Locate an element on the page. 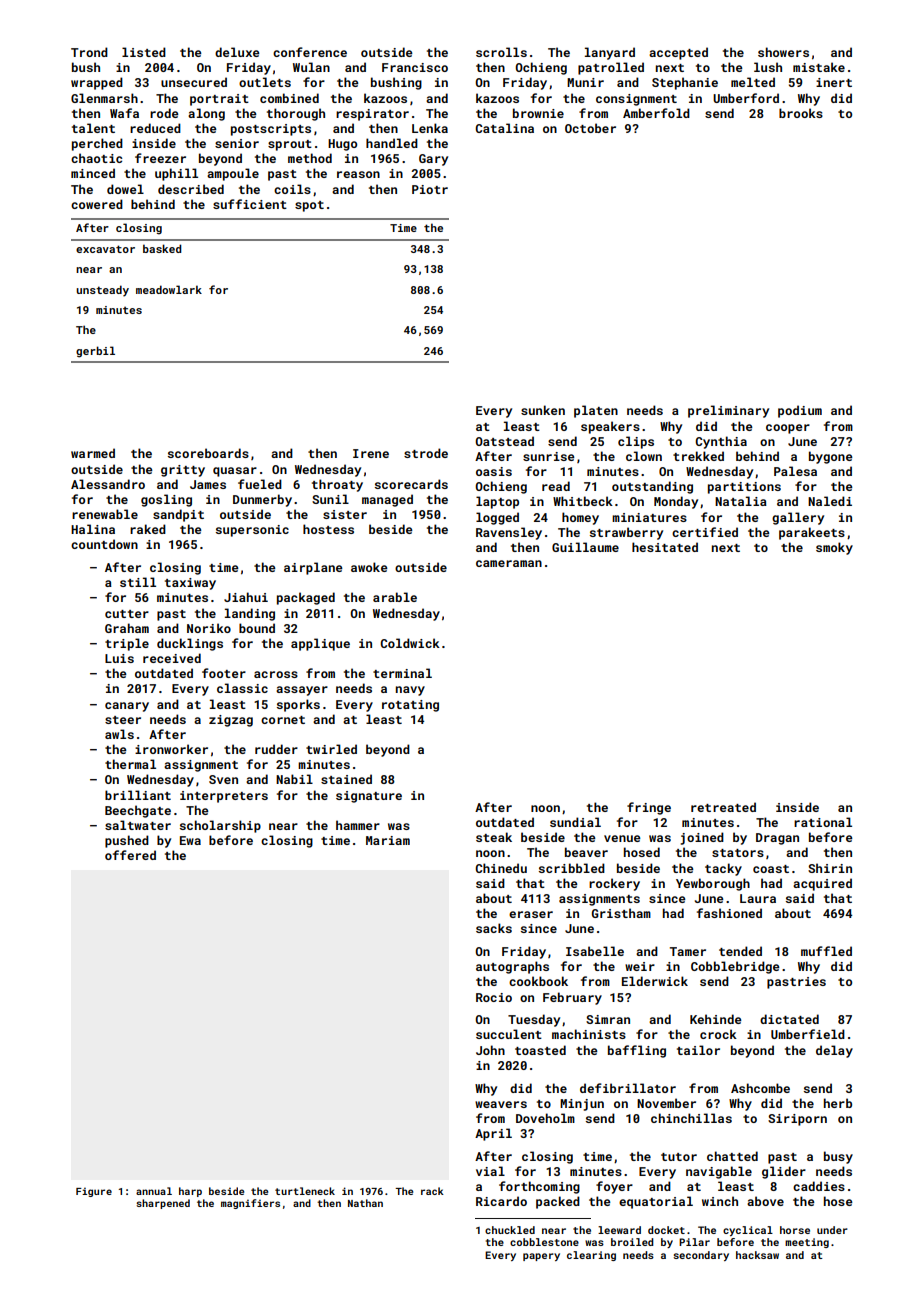 The height and width of the document is (1308, 924). preliminary is located at coordinates (728, 411).
